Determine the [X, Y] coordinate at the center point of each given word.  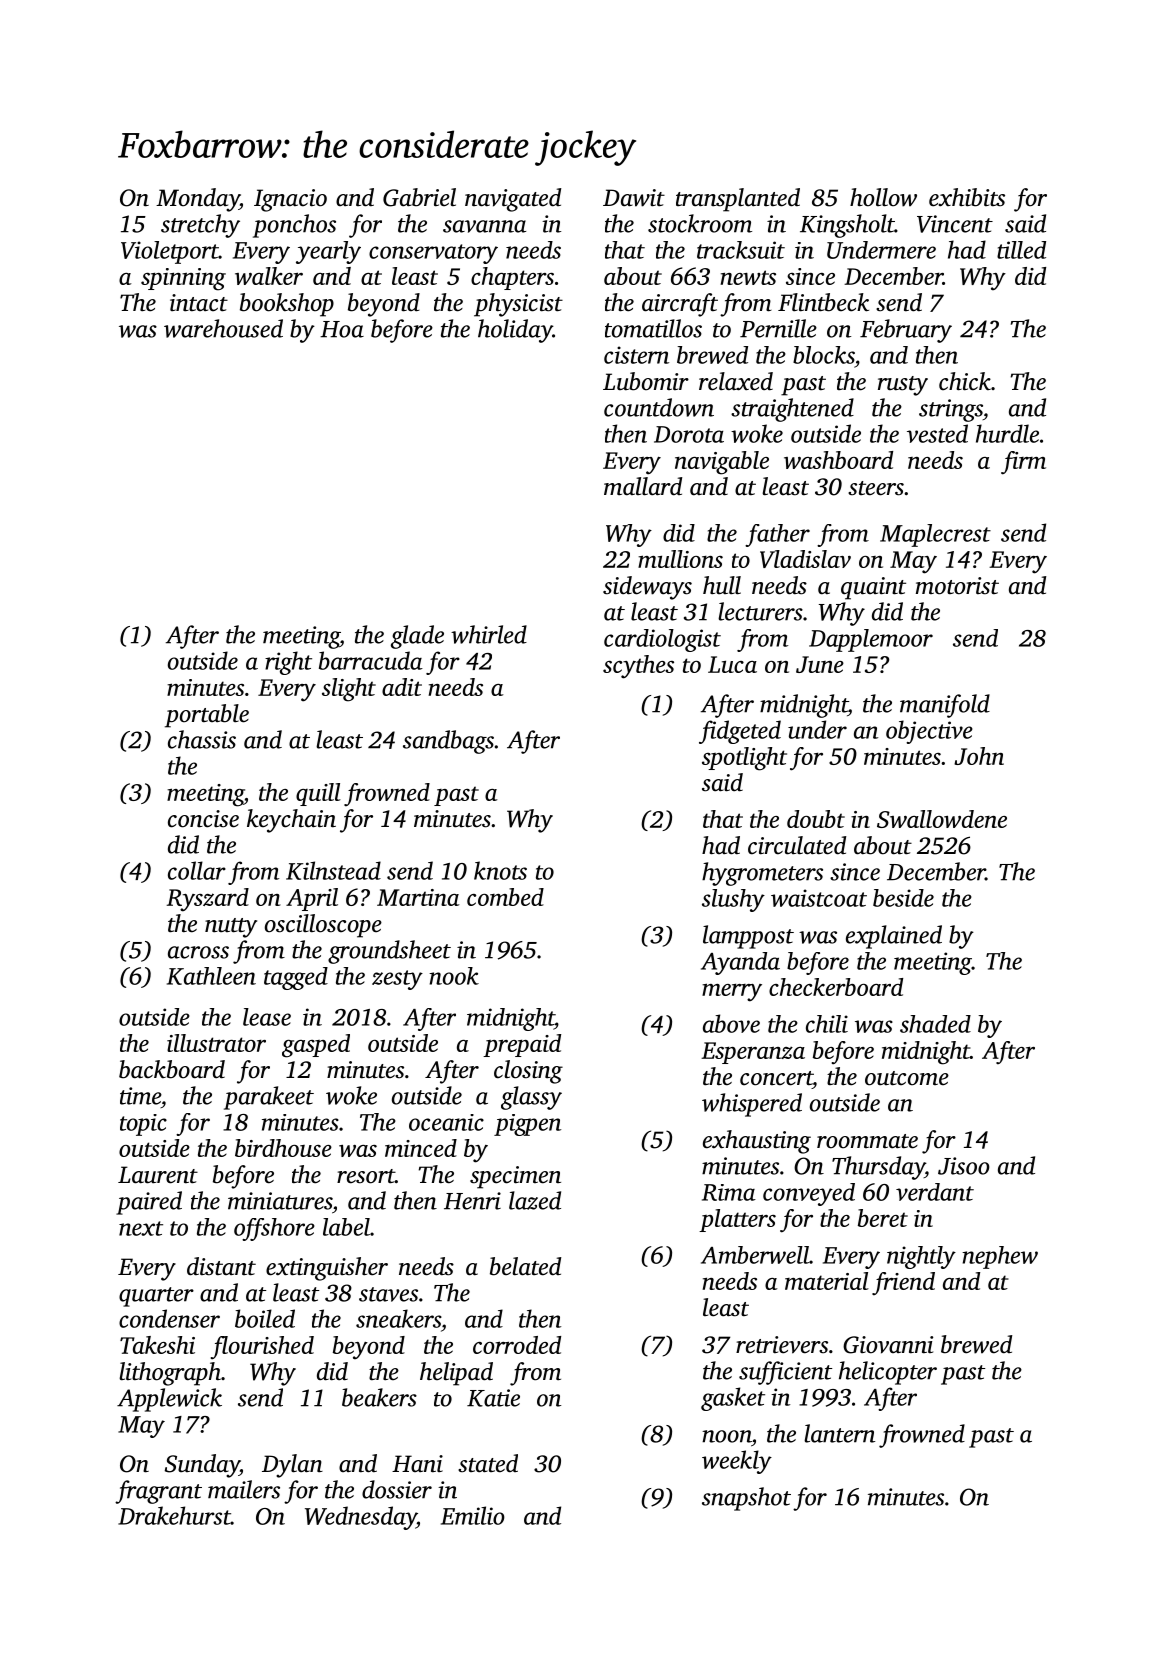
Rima [729, 1192]
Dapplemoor [871, 640]
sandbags [448, 742]
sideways [647, 588]
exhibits [967, 197]
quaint [873, 588]
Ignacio [290, 200]
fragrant [158, 1492]
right [288, 663]
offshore [274, 1229]
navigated [513, 200]
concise [203, 819]
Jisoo [964, 1166]
